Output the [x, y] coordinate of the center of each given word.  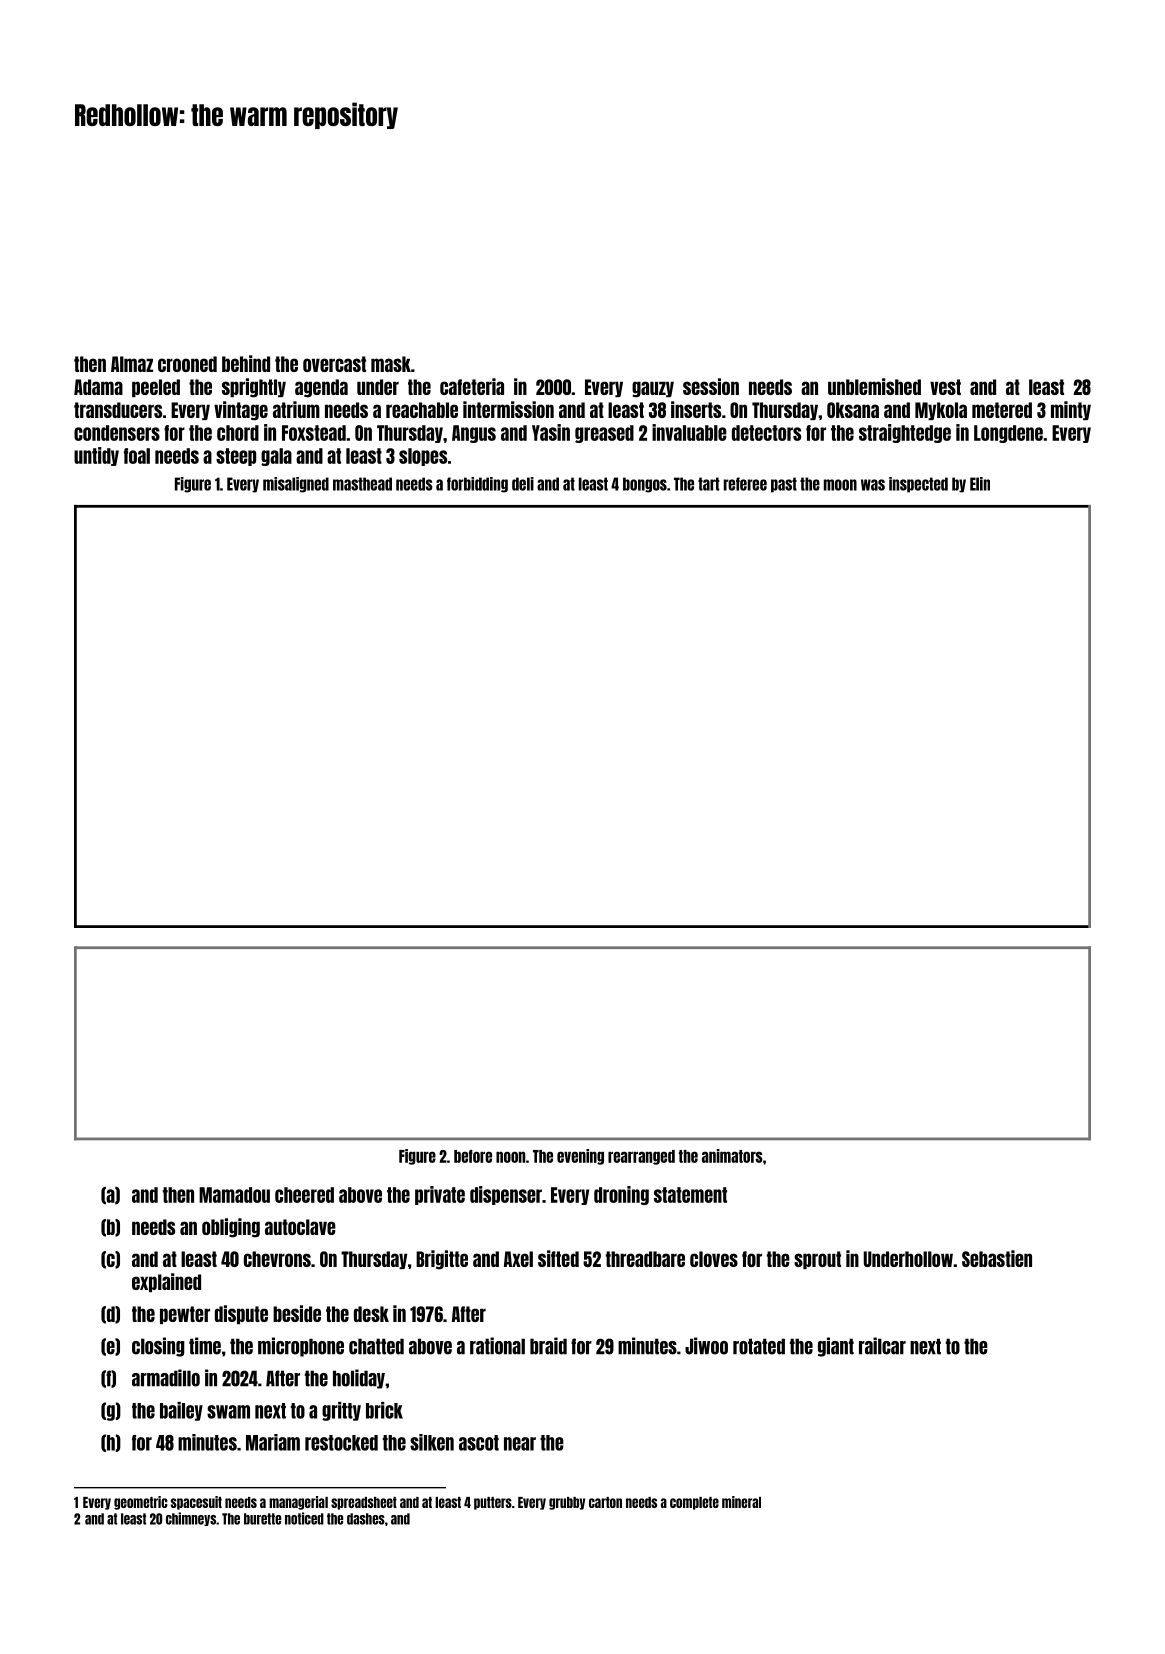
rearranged [641, 1157]
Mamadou [234, 1195]
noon [510, 1157]
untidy [96, 456]
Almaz [132, 364]
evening [580, 1157]
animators [732, 1156]
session [711, 386]
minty [1071, 410]
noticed [304, 1518]
